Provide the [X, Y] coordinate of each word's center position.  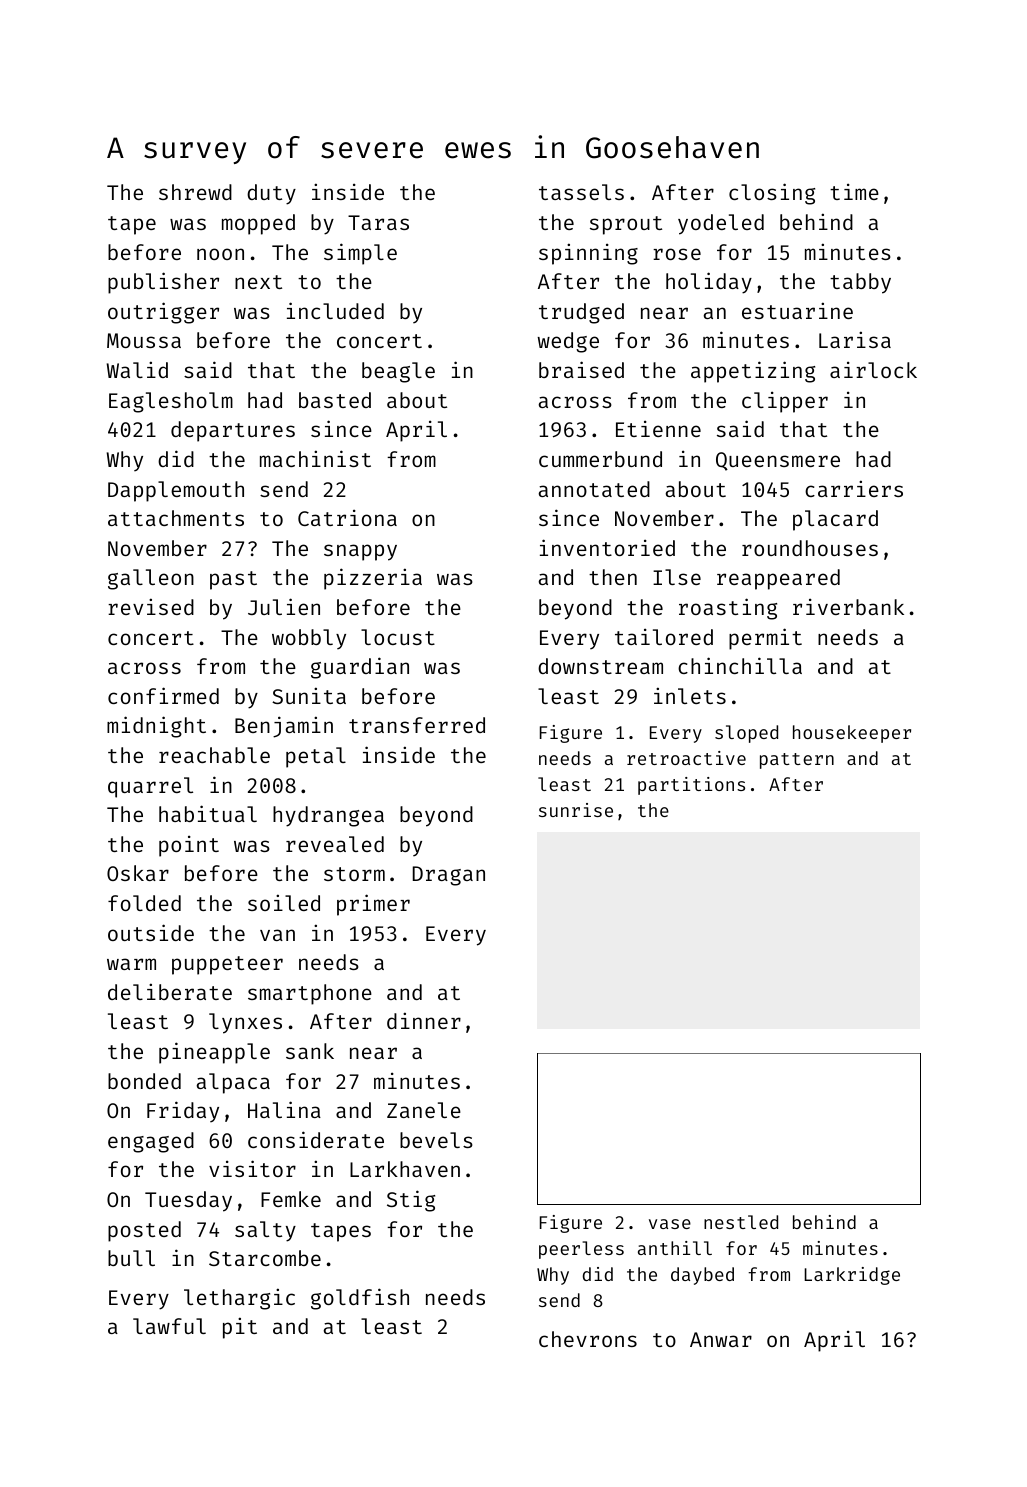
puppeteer [227, 965]
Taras [378, 222]
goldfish [360, 1299]
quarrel [150, 787]
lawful [169, 1326]
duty [271, 194]
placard [835, 520]
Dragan [449, 876]
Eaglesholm [171, 402]
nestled [741, 1222]
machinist [315, 458]
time [854, 192]
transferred [417, 725]
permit [765, 639]
